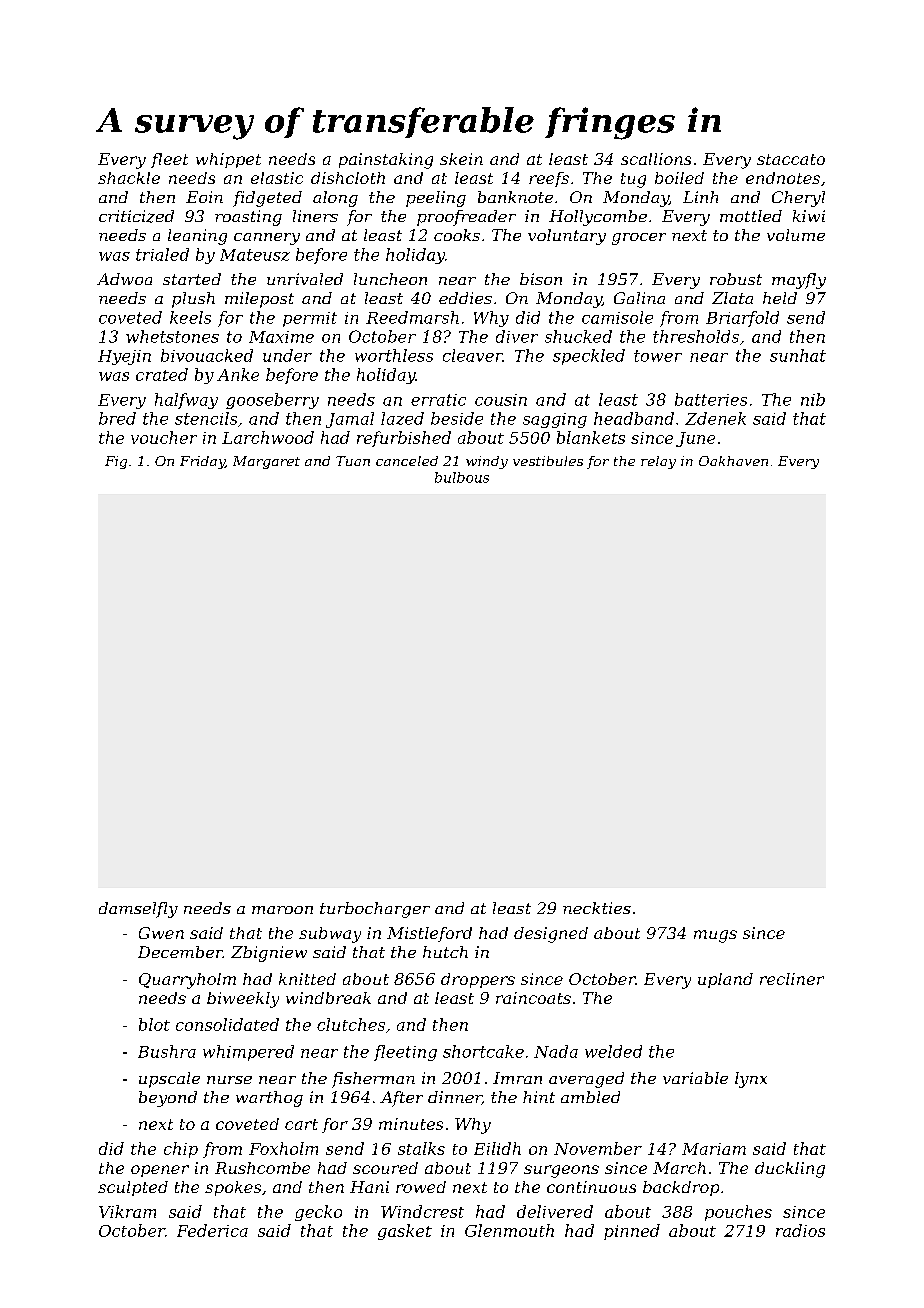 The image size is (924, 1308). Describe the element at coordinates (375, 910) in the screenshot. I see `turbocharger` at that location.
